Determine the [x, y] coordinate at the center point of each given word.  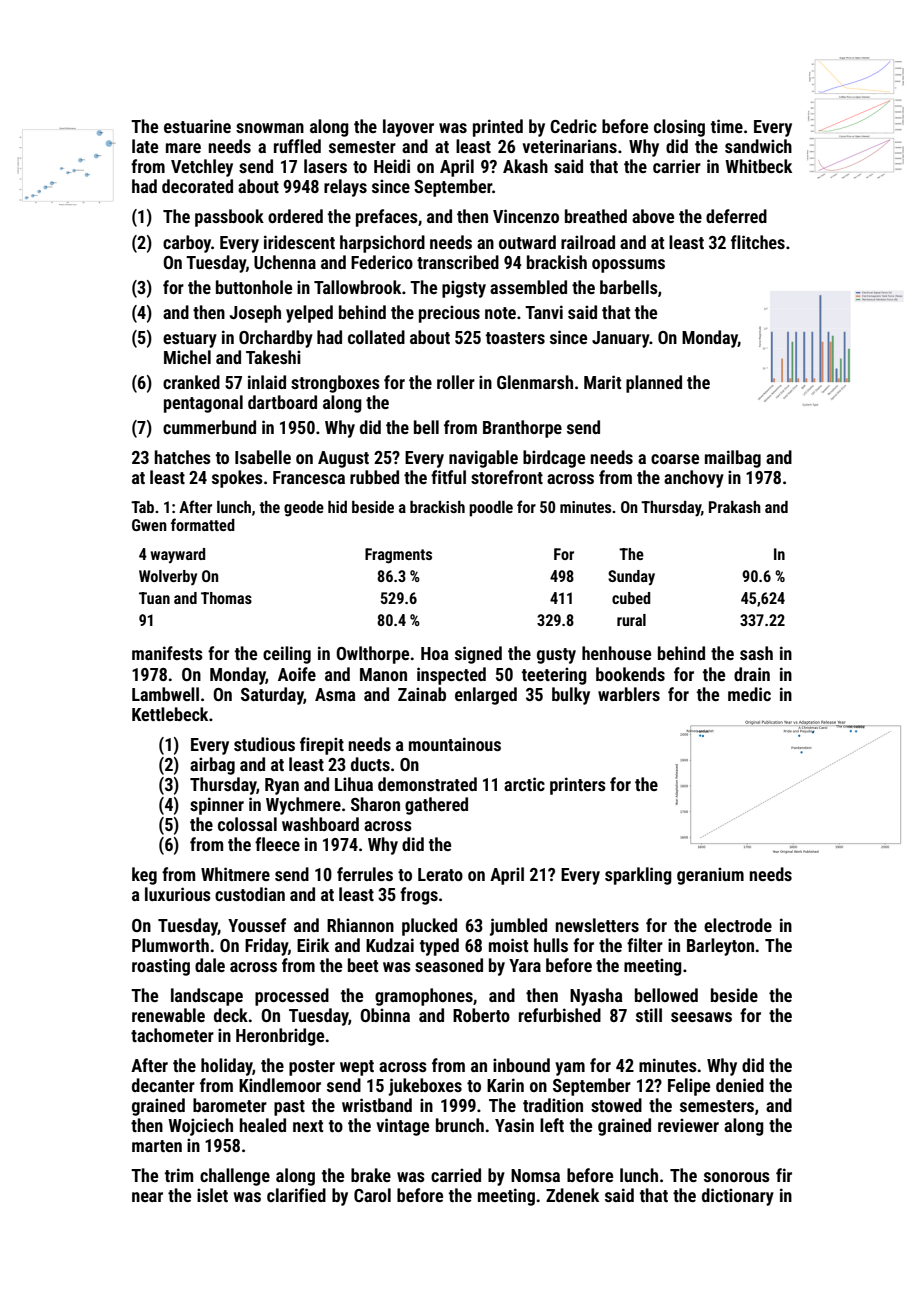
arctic [524, 784]
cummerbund [209, 427]
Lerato [440, 874]
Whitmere [235, 874]
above [653, 216]
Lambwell [165, 694]
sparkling [638, 876]
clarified [296, 1195]
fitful [448, 477]
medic [749, 694]
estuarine [197, 126]
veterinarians [570, 146]
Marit [602, 382]
